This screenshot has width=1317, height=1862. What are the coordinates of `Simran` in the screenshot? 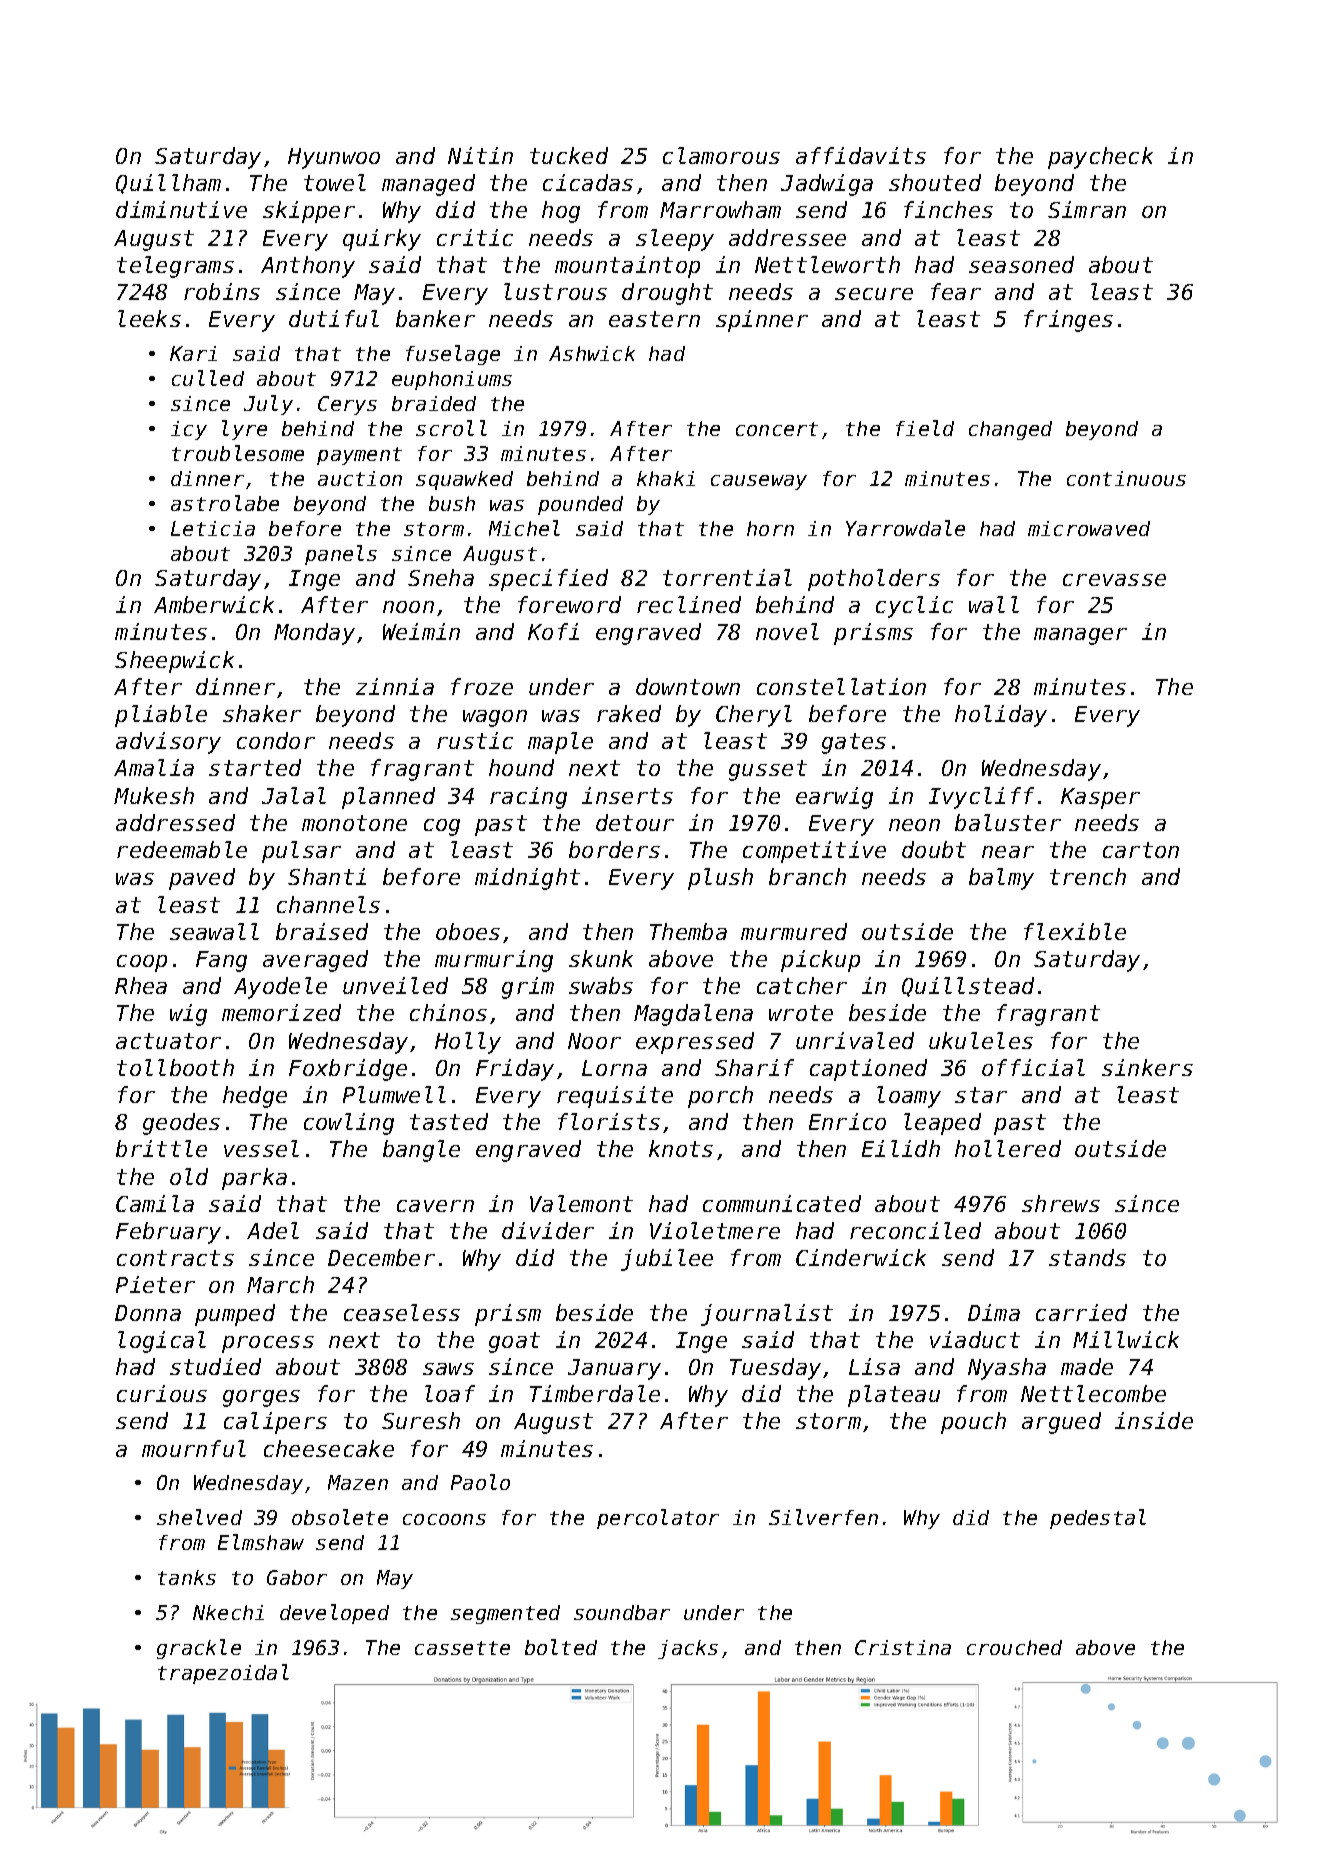 It's located at (1087, 209).
